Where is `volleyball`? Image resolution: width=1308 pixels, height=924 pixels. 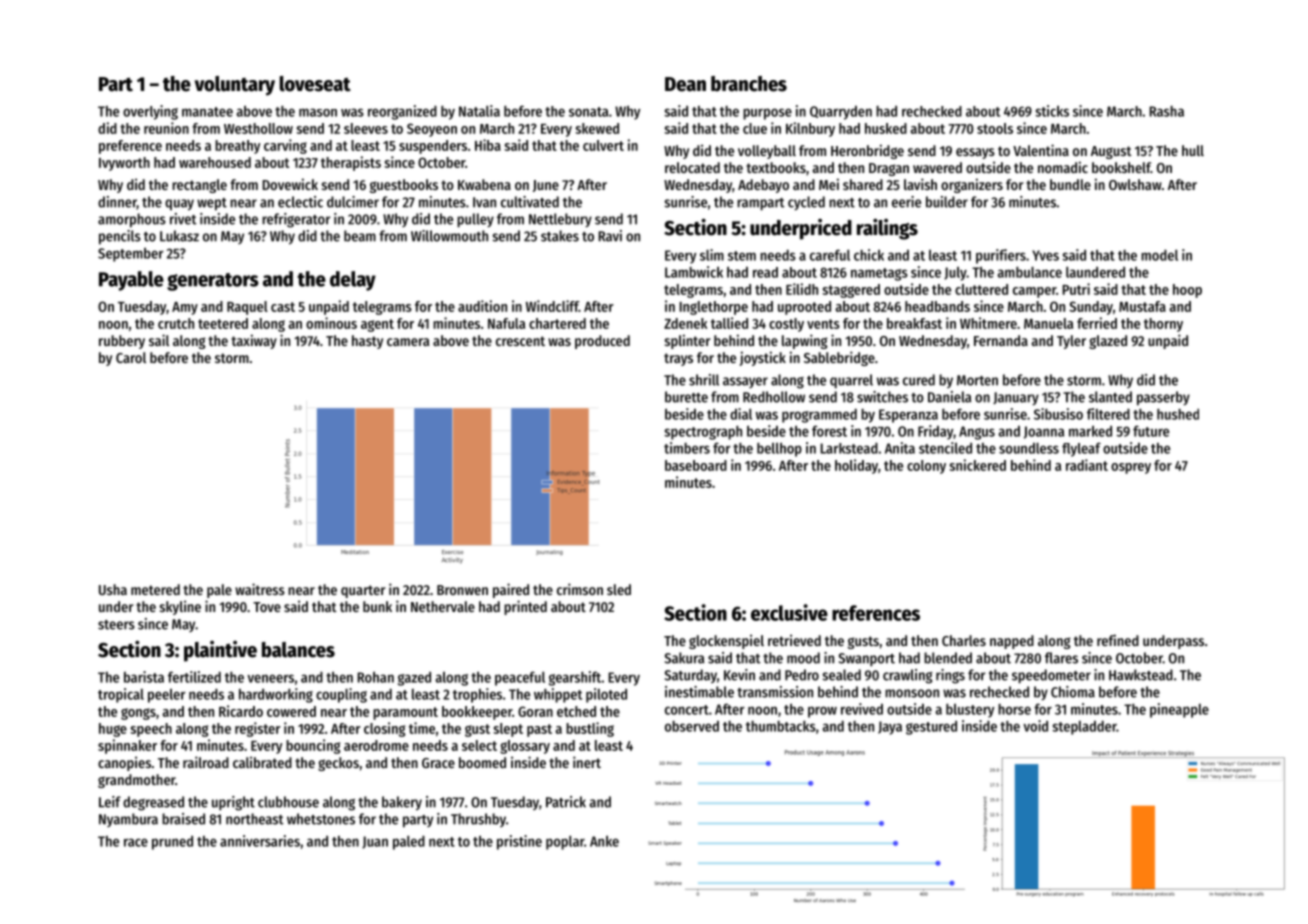
volleyball is located at coordinates (767, 152).
